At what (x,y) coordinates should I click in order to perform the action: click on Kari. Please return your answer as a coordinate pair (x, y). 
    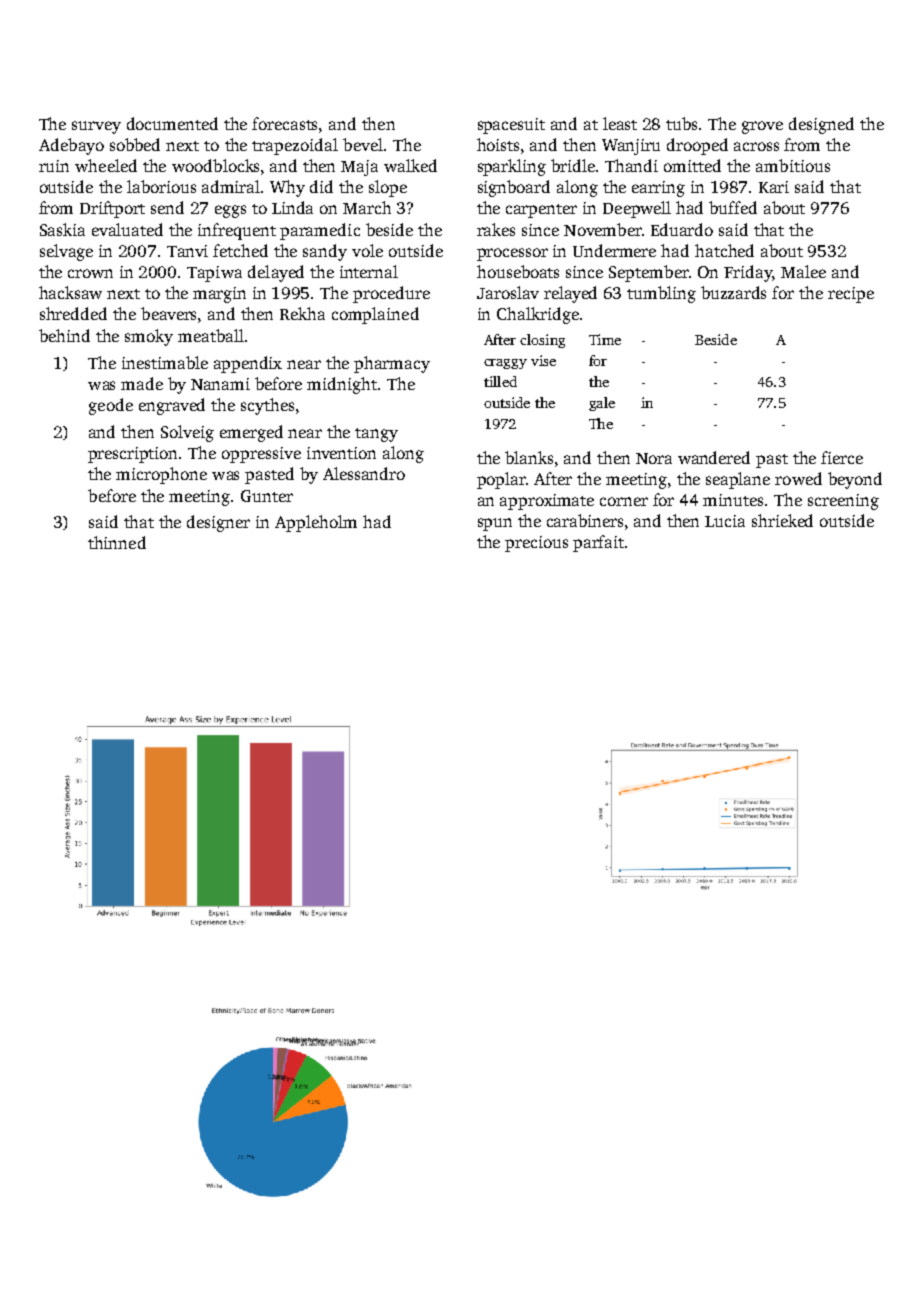
    Looking at the image, I should click on (774, 187).
